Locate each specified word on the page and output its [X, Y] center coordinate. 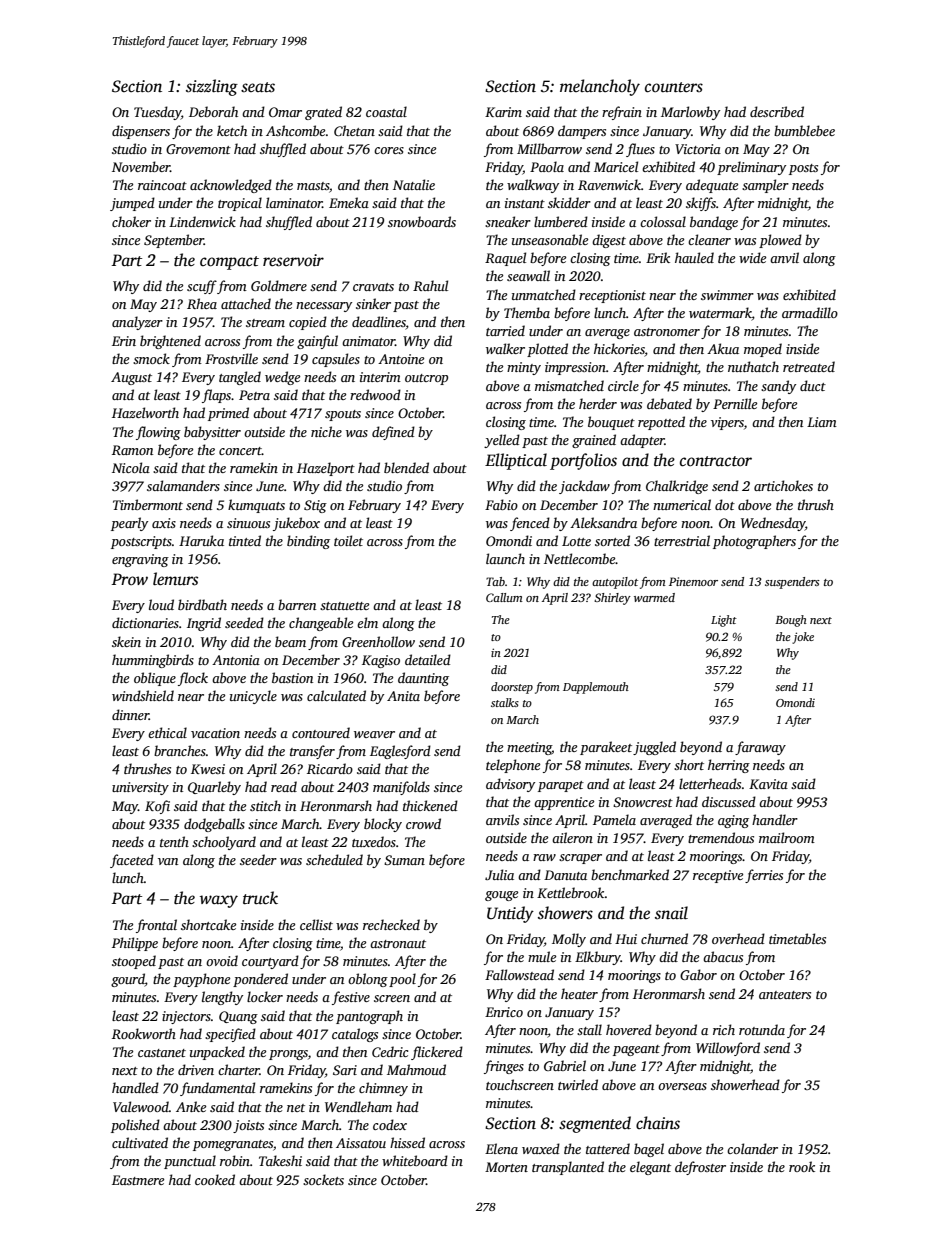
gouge [501, 896]
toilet [348, 540]
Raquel [505, 259]
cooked [215, 1179]
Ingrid [204, 624]
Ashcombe [295, 130]
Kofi [157, 807]
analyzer [137, 323]
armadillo [810, 312]
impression [575, 368]
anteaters [785, 995]
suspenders [792, 583]
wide [752, 257]
